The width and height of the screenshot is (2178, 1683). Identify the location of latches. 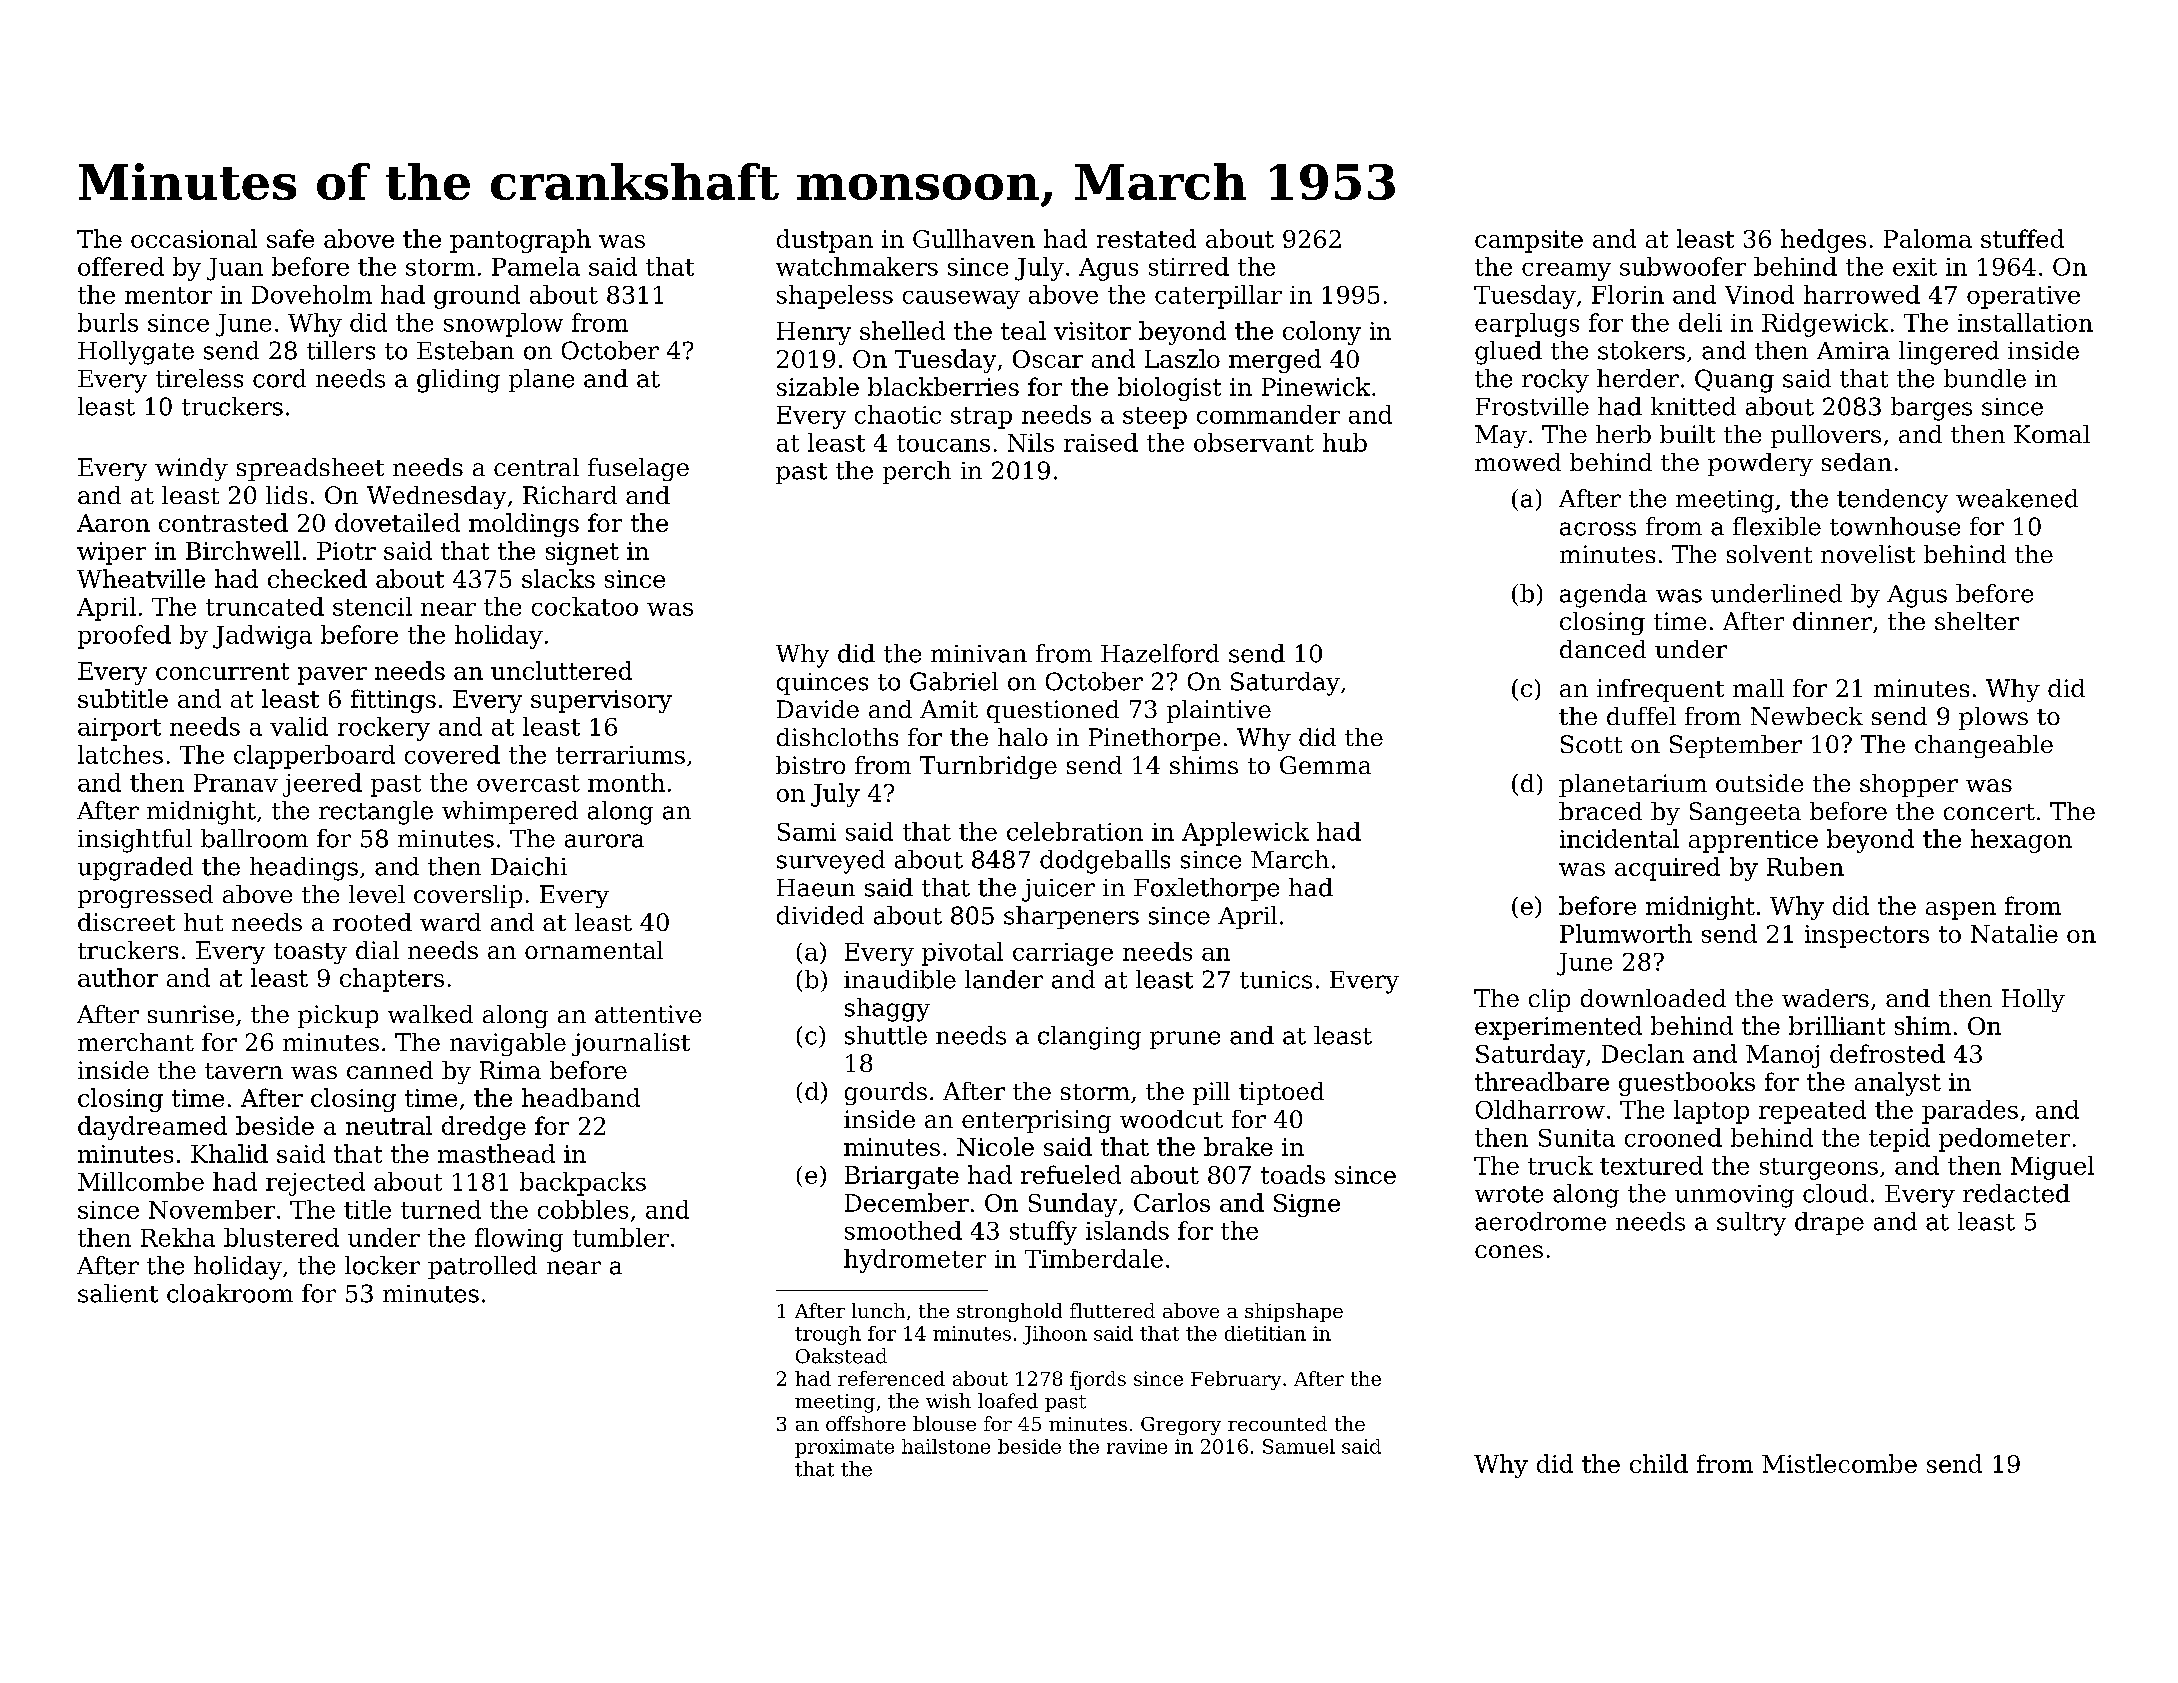
(120, 754).
